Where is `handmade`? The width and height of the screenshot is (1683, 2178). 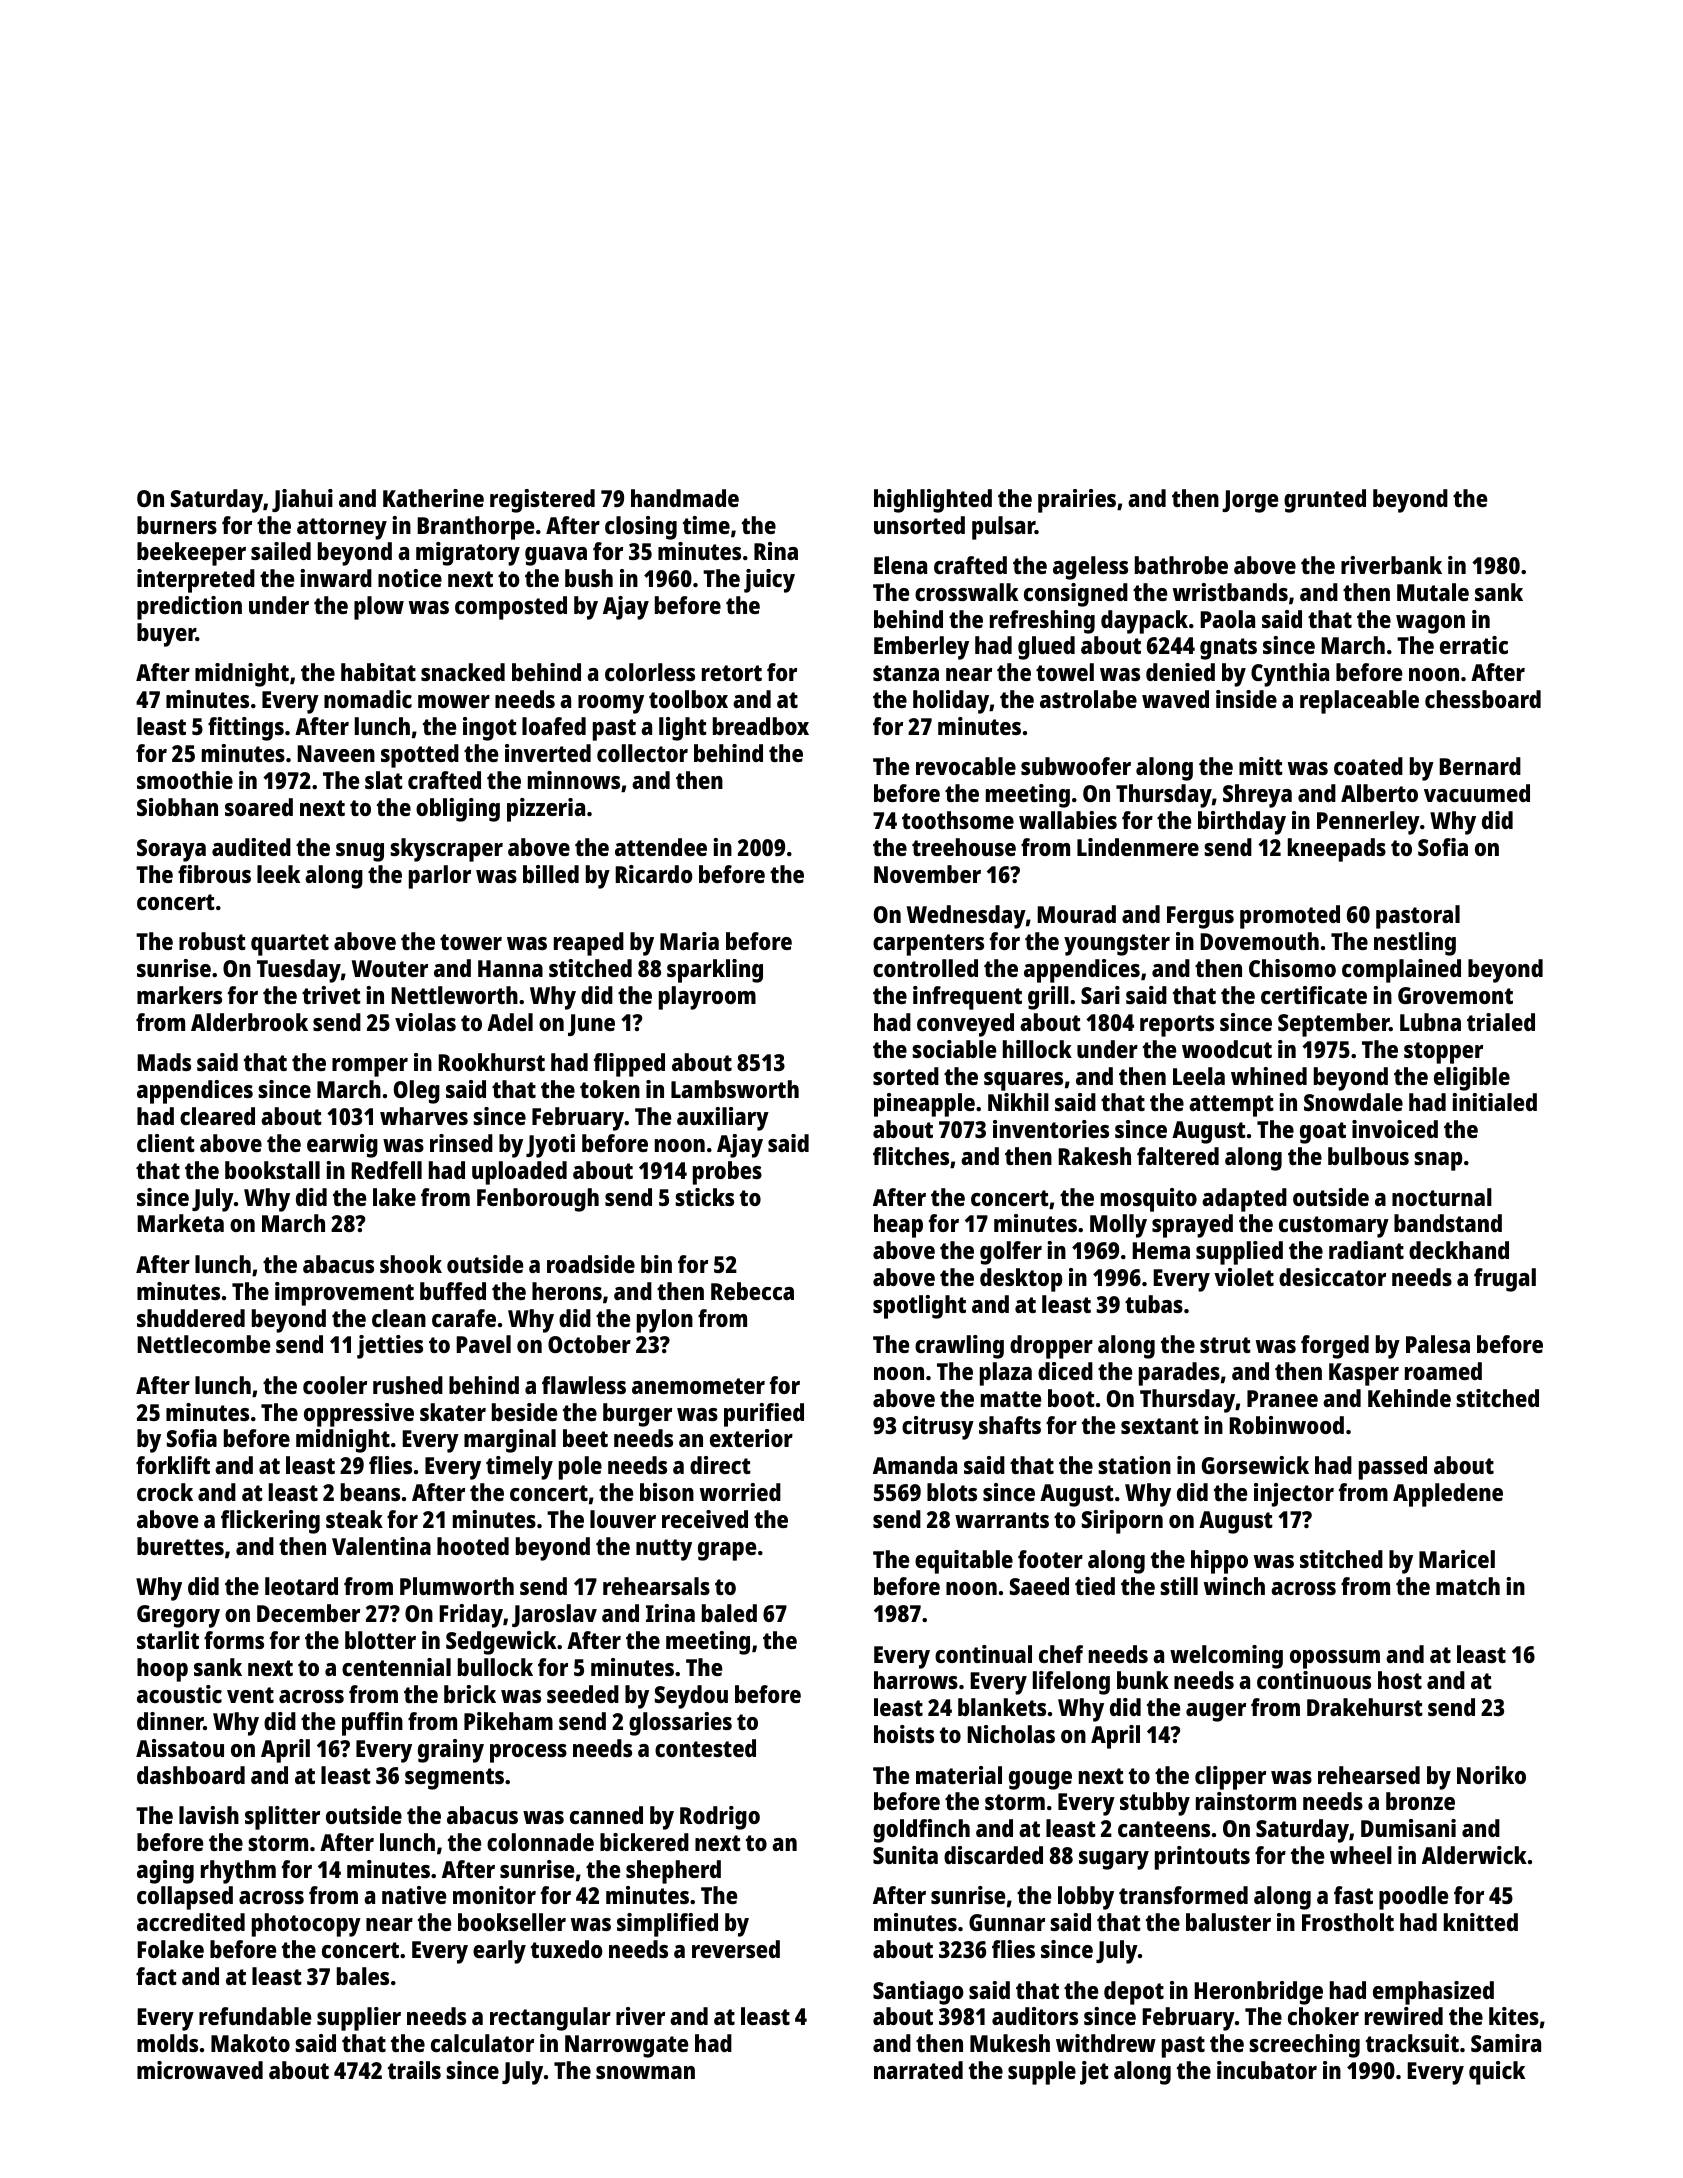 handmade is located at coordinates (685, 498).
